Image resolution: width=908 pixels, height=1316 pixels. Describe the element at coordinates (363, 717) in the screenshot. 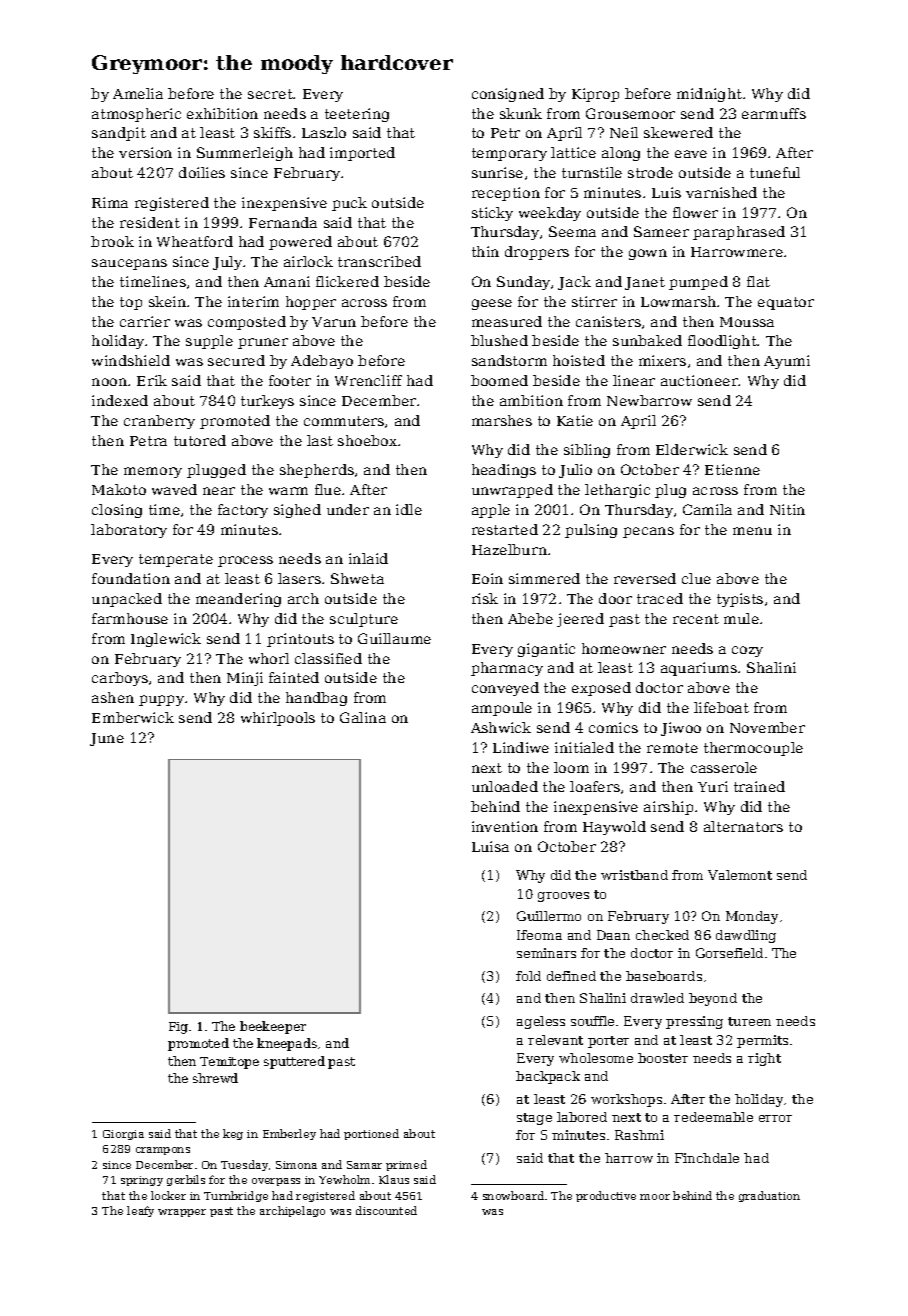

I see `Galina` at that location.
